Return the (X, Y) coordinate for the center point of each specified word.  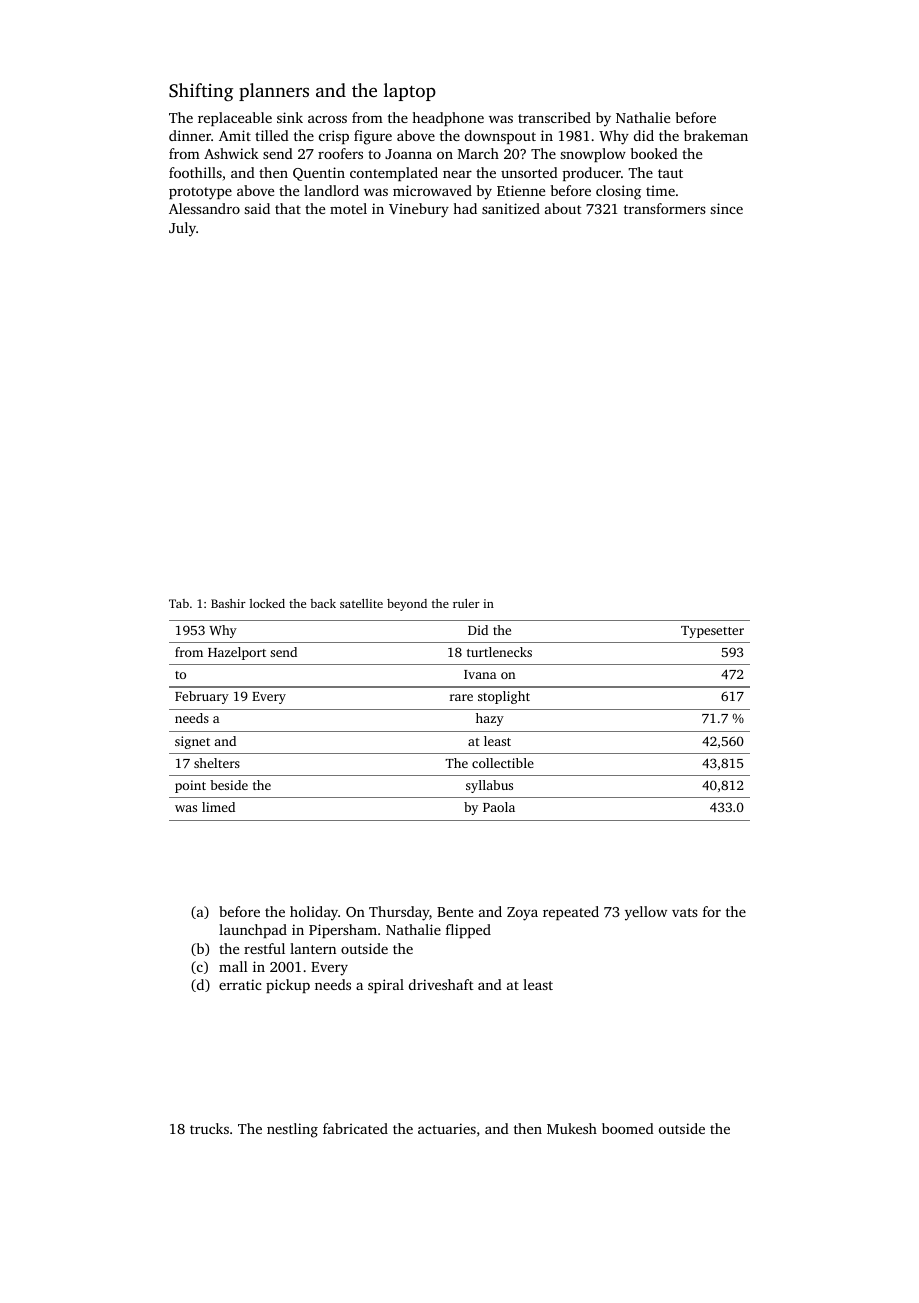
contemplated (394, 174)
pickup (288, 986)
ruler (466, 603)
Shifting (201, 92)
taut (670, 173)
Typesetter (712, 632)
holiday (314, 913)
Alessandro (204, 208)
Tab (179, 603)
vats (685, 912)
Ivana (480, 674)
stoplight (504, 697)
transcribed (554, 117)
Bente (455, 912)
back (323, 603)
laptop (410, 92)
